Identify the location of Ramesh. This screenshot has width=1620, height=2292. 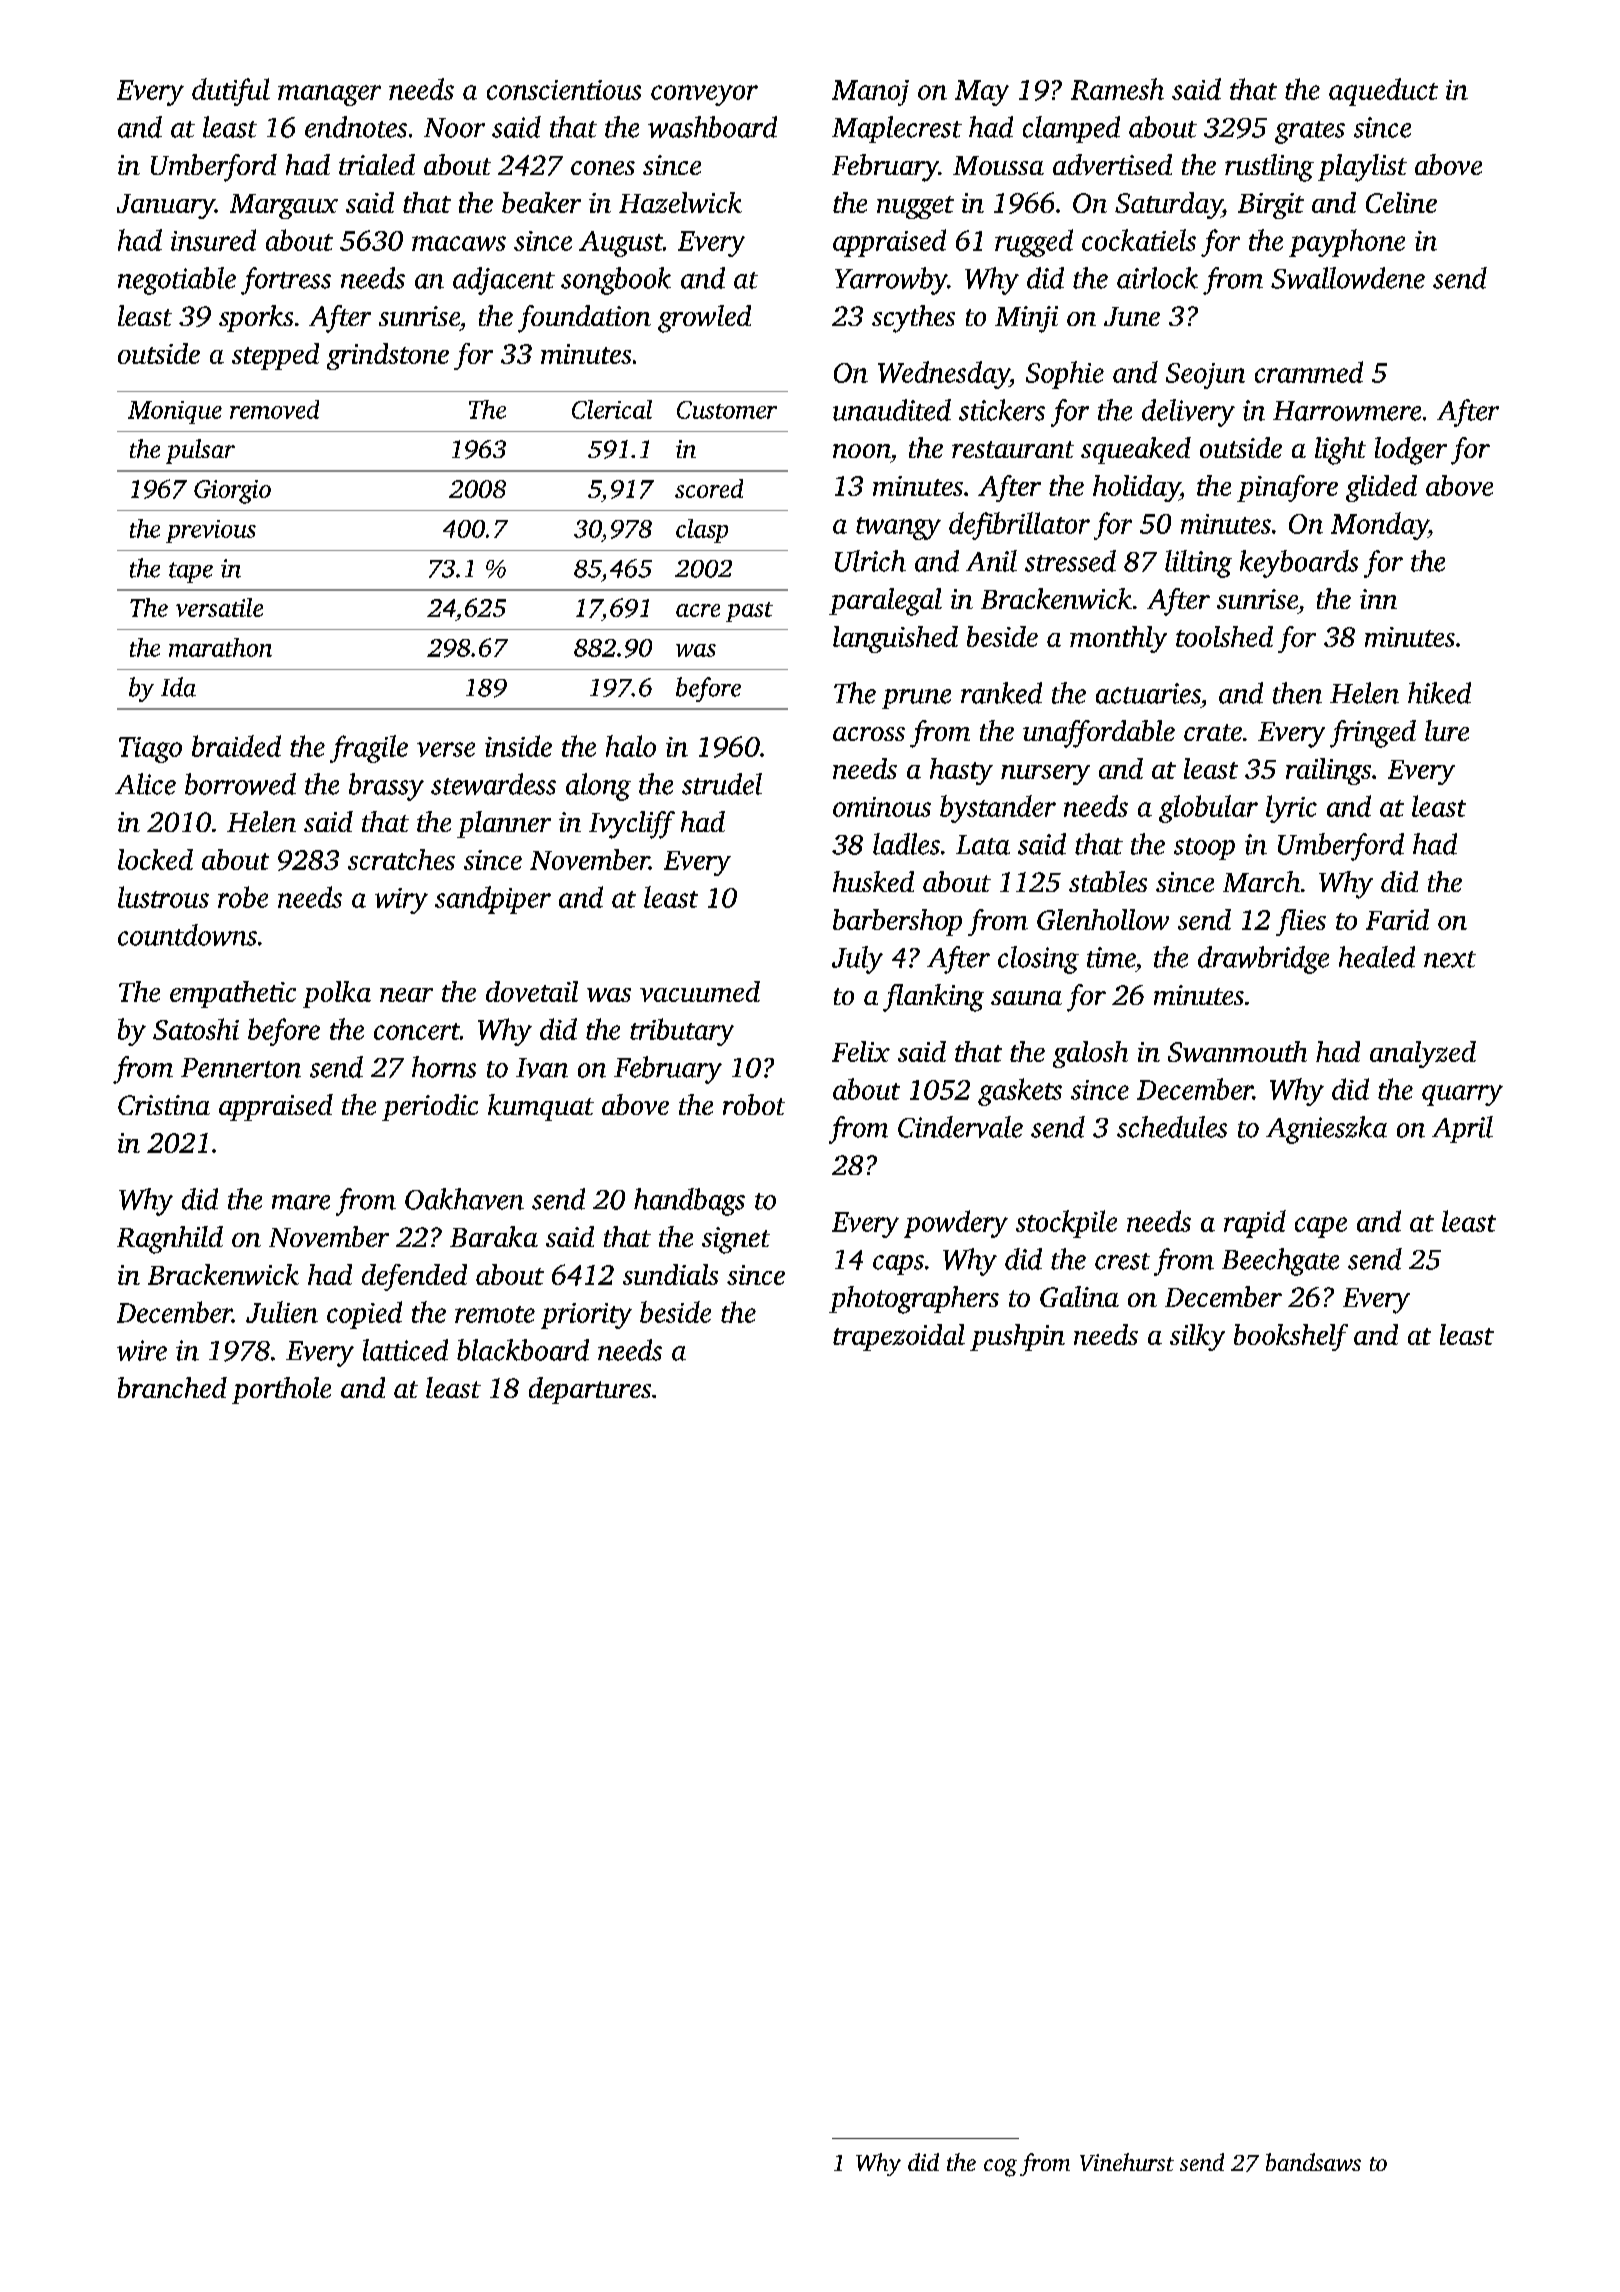
(1117, 89).
